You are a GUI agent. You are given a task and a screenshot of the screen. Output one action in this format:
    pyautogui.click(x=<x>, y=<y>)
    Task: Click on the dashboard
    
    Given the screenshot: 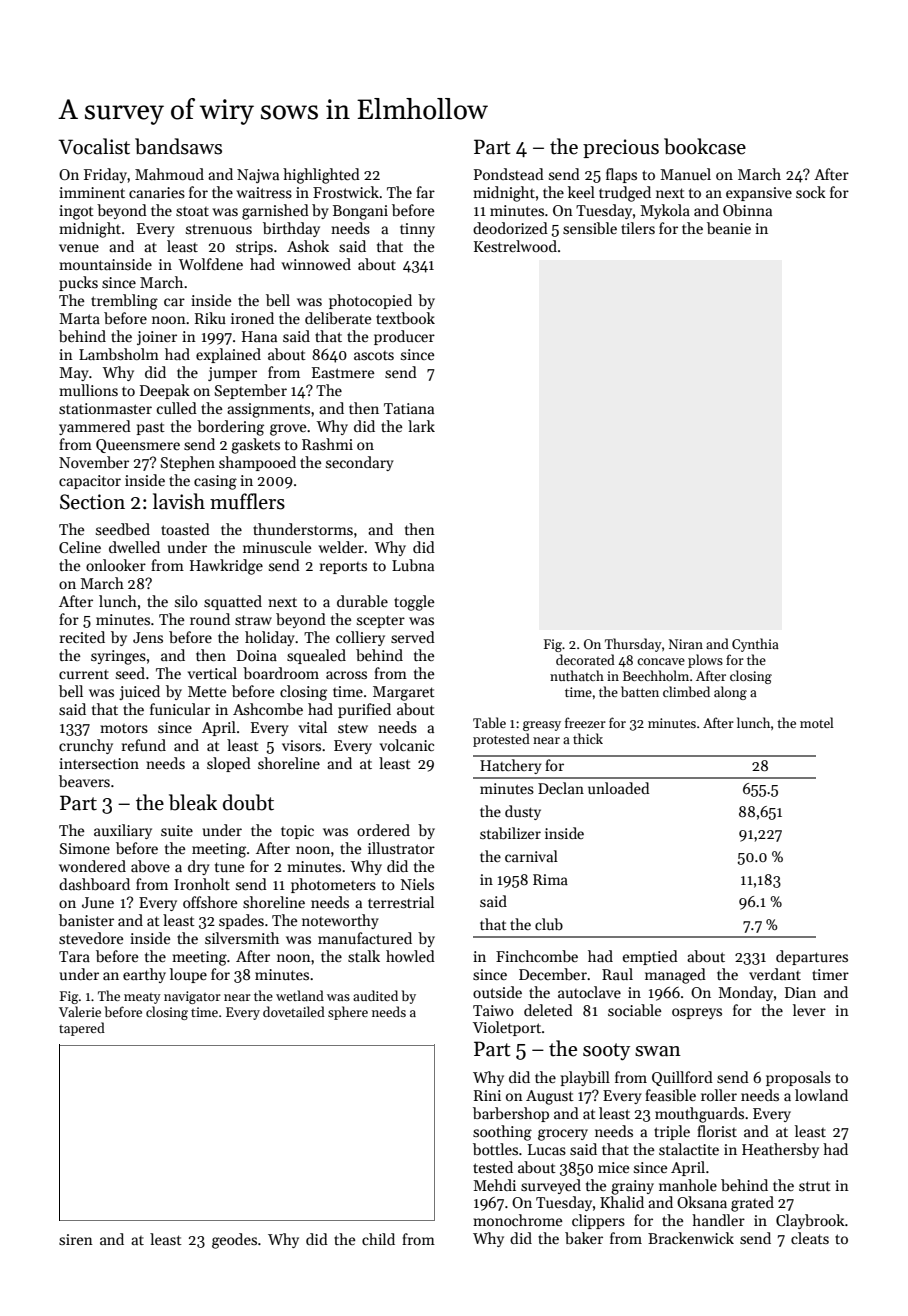 What is the action you would take?
    pyautogui.click(x=94, y=884)
